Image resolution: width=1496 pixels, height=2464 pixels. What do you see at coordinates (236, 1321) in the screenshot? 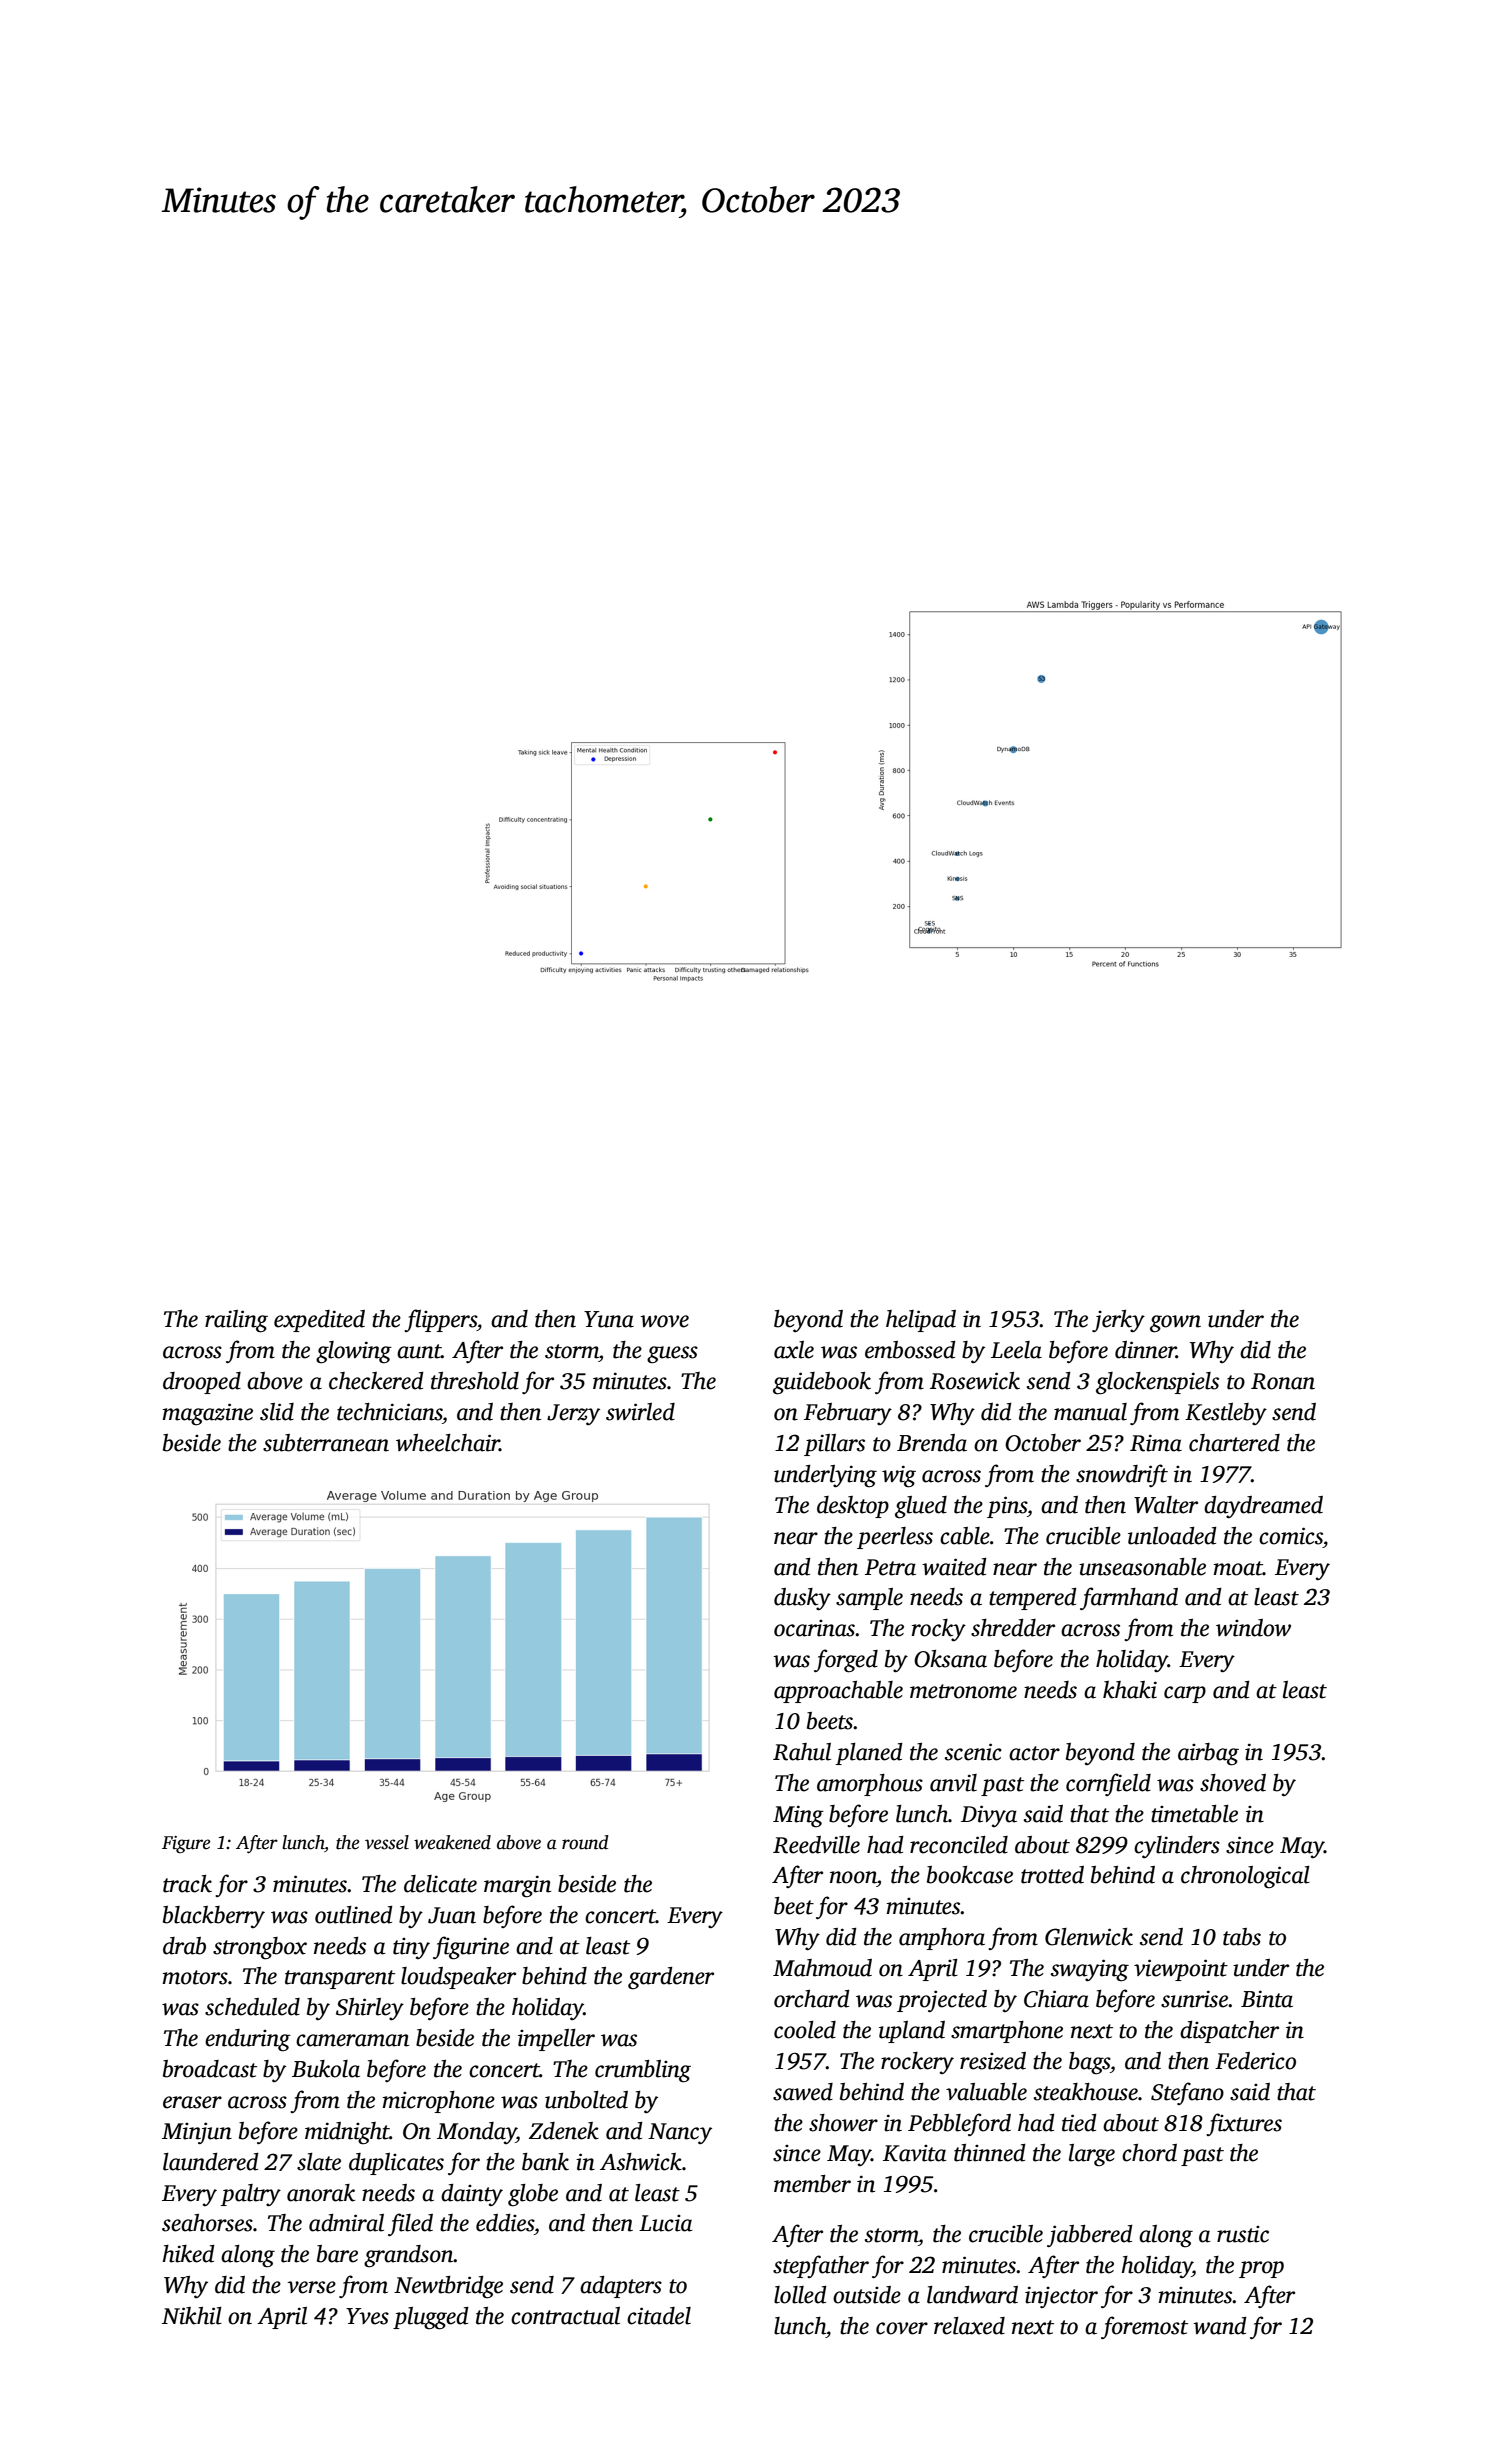
I see `railing` at bounding box center [236, 1321].
